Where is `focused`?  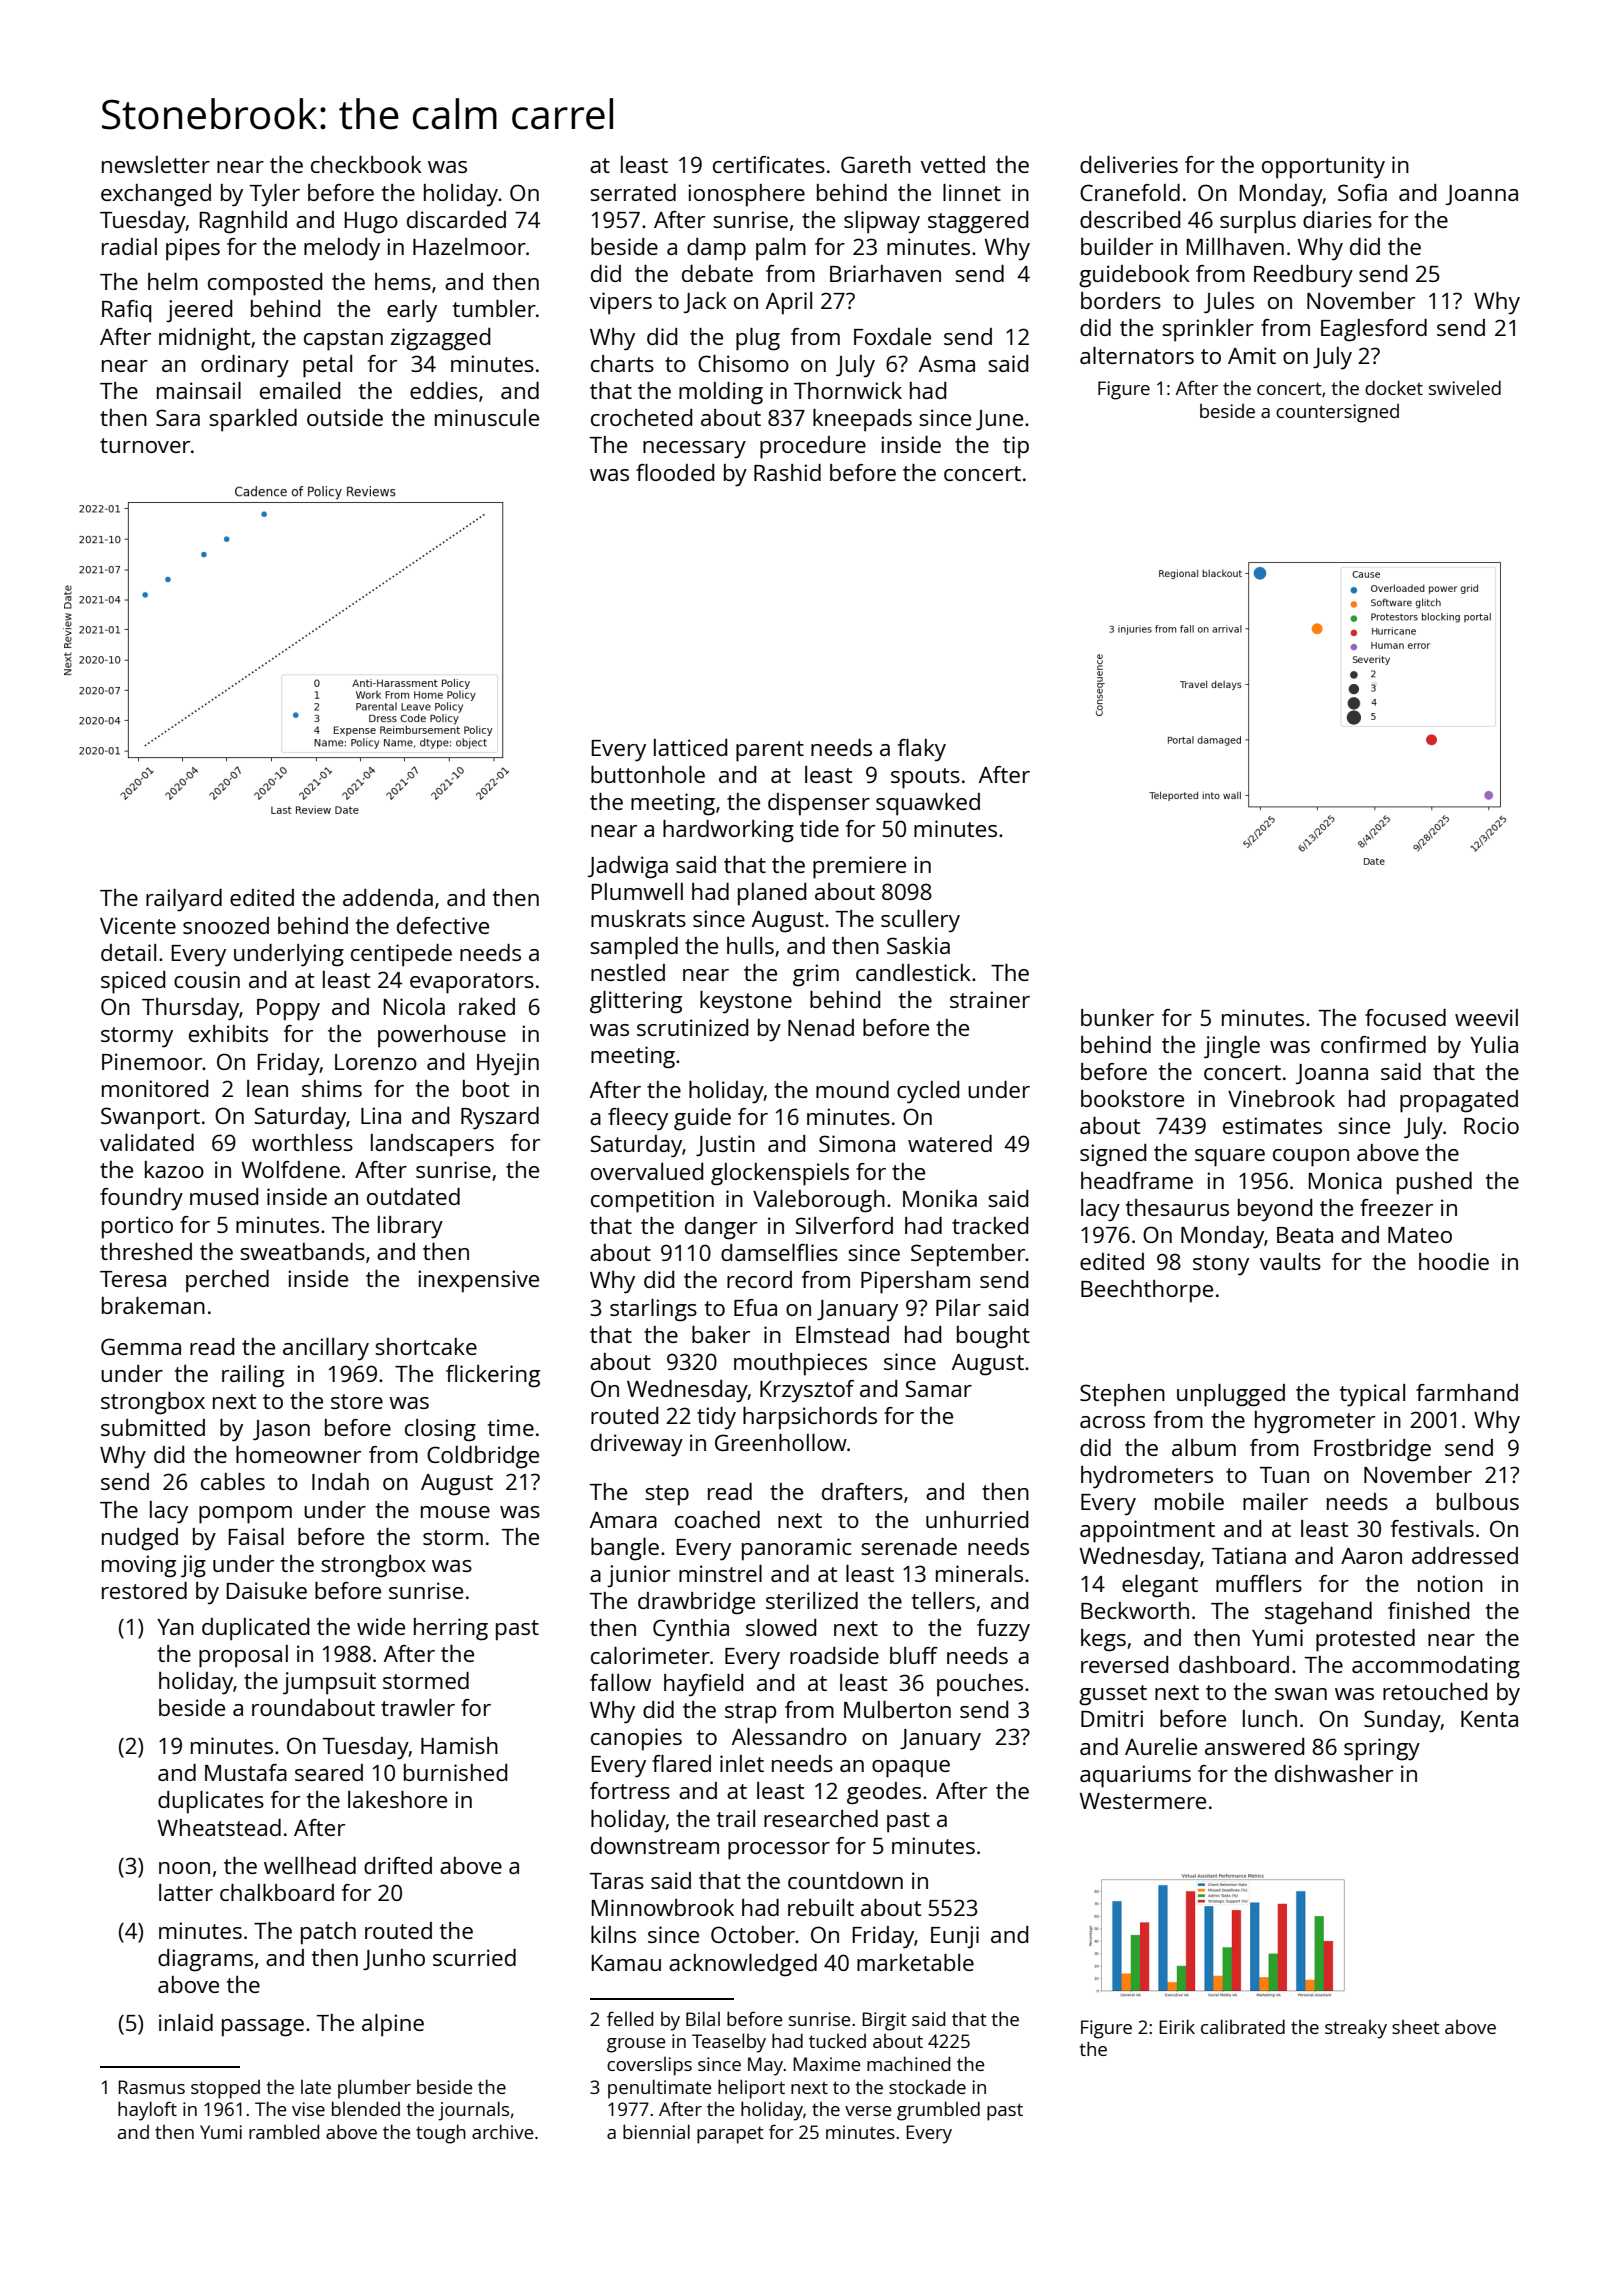 focused is located at coordinates (1405, 1017).
